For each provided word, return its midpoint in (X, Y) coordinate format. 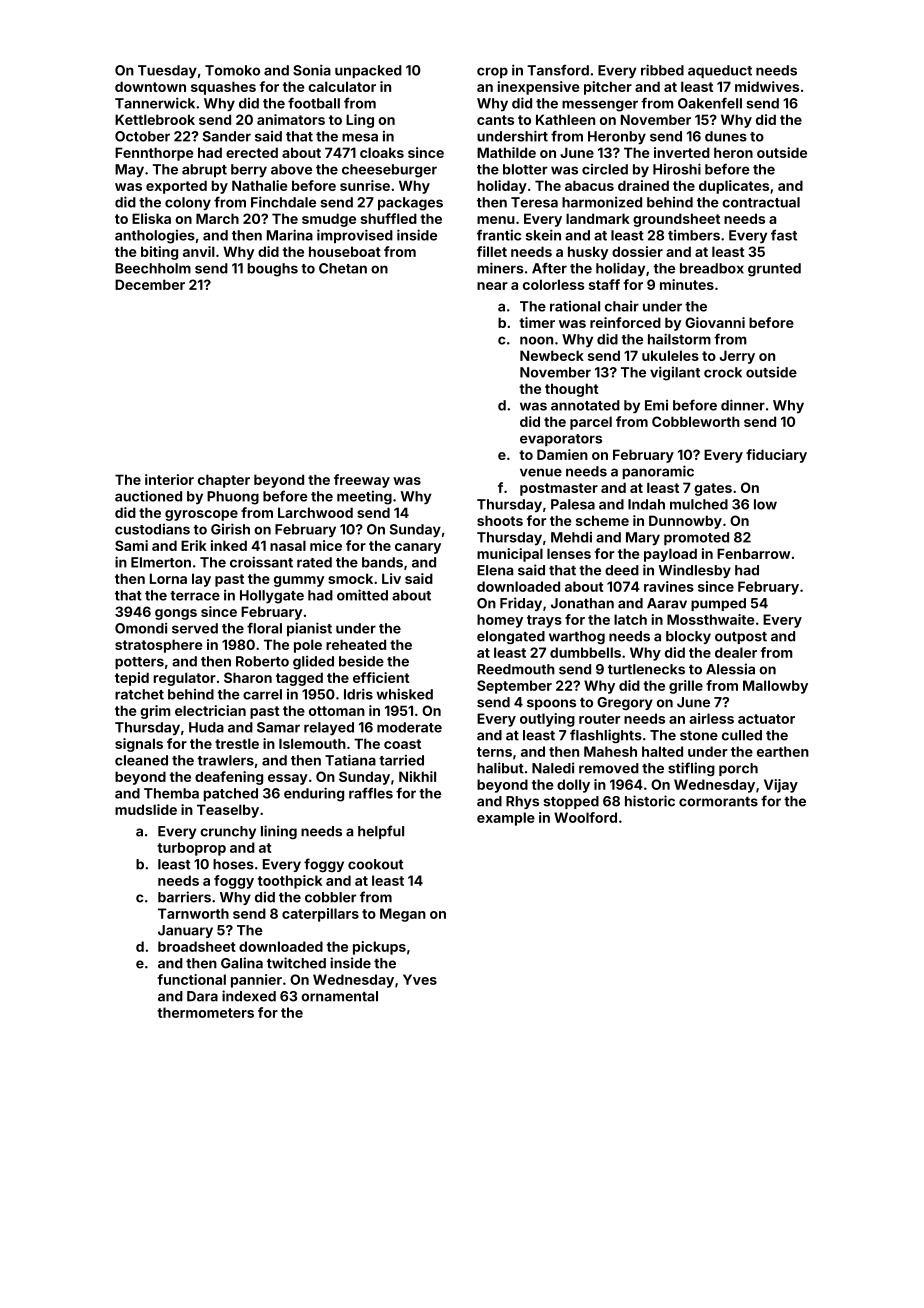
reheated (356, 644)
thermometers (205, 1012)
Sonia (312, 70)
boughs (272, 270)
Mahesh (610, 751)
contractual (761, 202)
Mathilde (506, 152)
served (195, 628)
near (492, 286)
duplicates (734, 187)
